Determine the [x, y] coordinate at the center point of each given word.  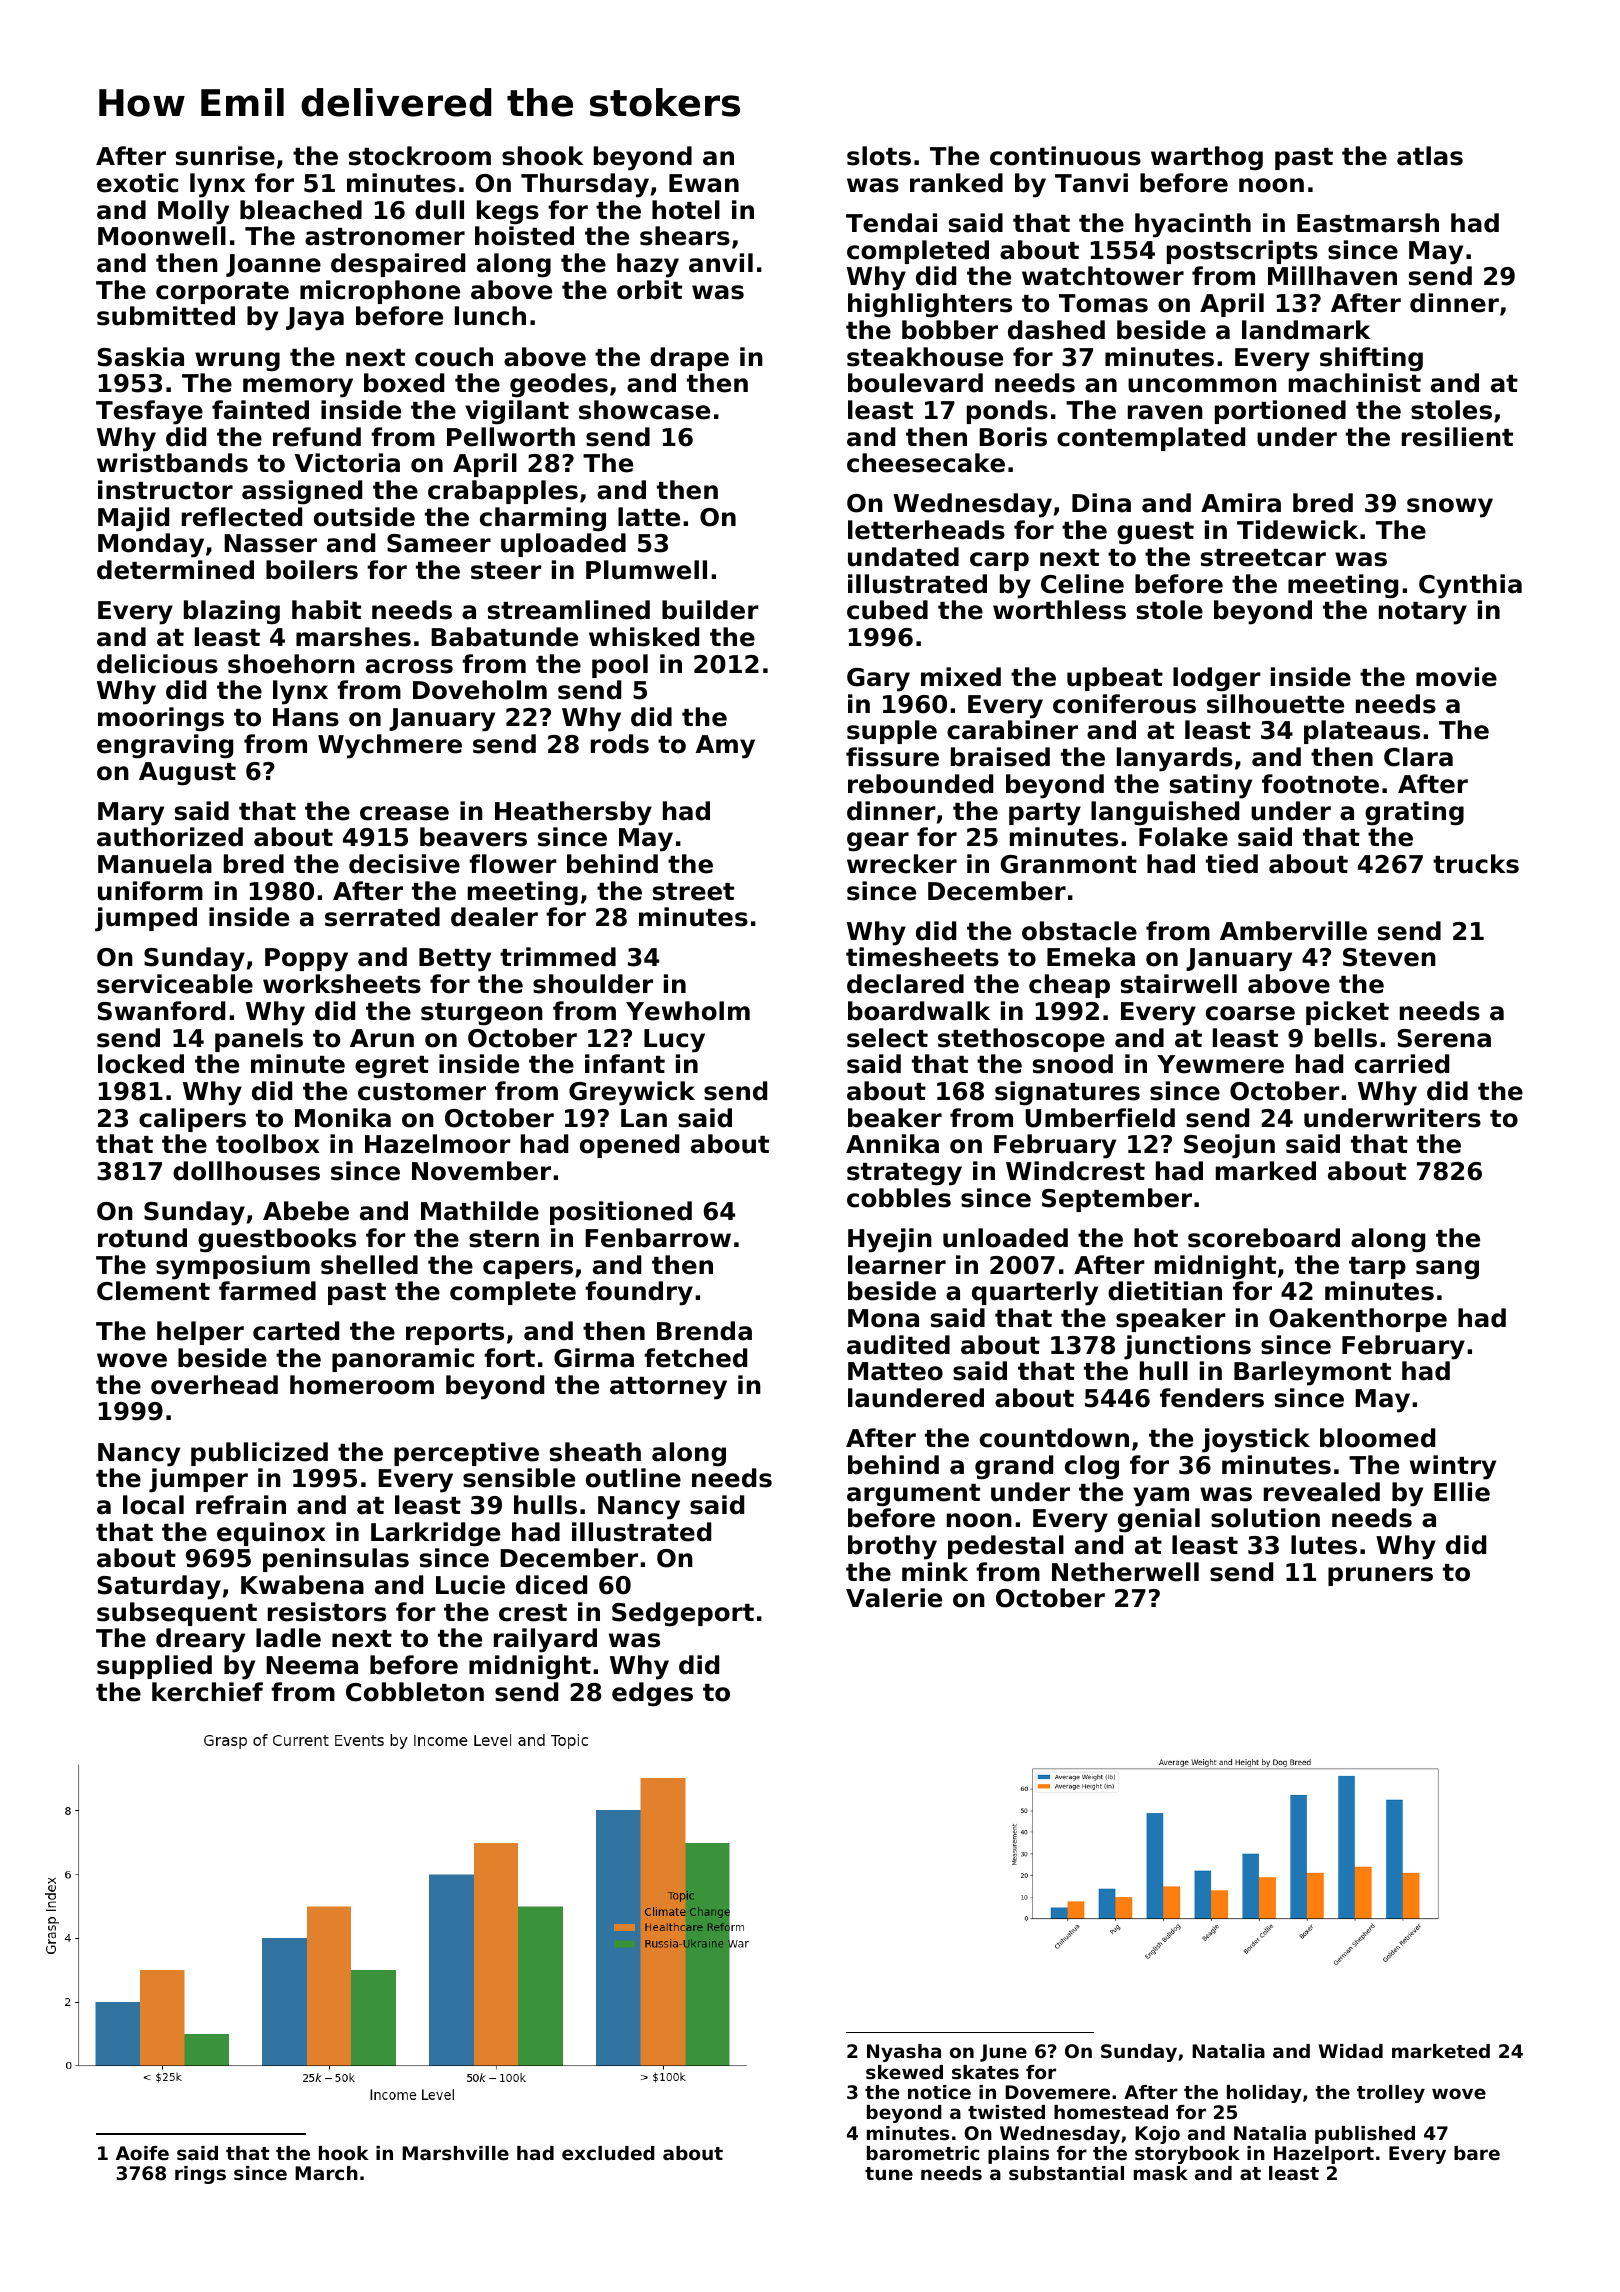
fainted [260, 410]
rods [620, 744]
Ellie [1462, 1492]
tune [889, 2173]
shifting [1371, 359]
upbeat [1115, 679]
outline [633, 1478]
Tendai [891, 223]
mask [1161, 2173]
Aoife [142, 2153]
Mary [131, 814]
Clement [153, 1291]
